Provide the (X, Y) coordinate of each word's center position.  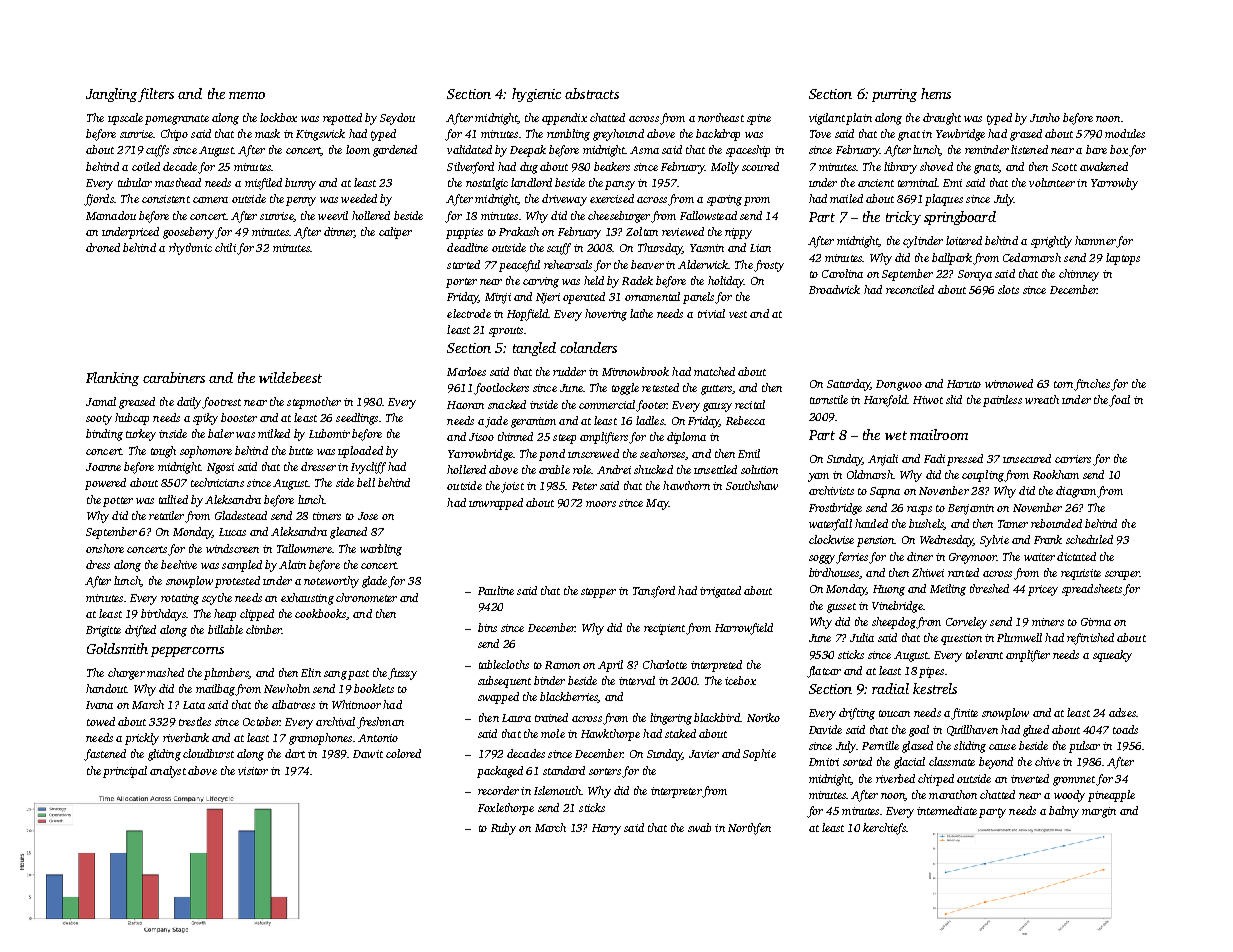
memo (247, 95)
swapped (498, 698)
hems (936, 93)
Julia (862, 637)
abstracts (592, 93)
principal (125, 772)
